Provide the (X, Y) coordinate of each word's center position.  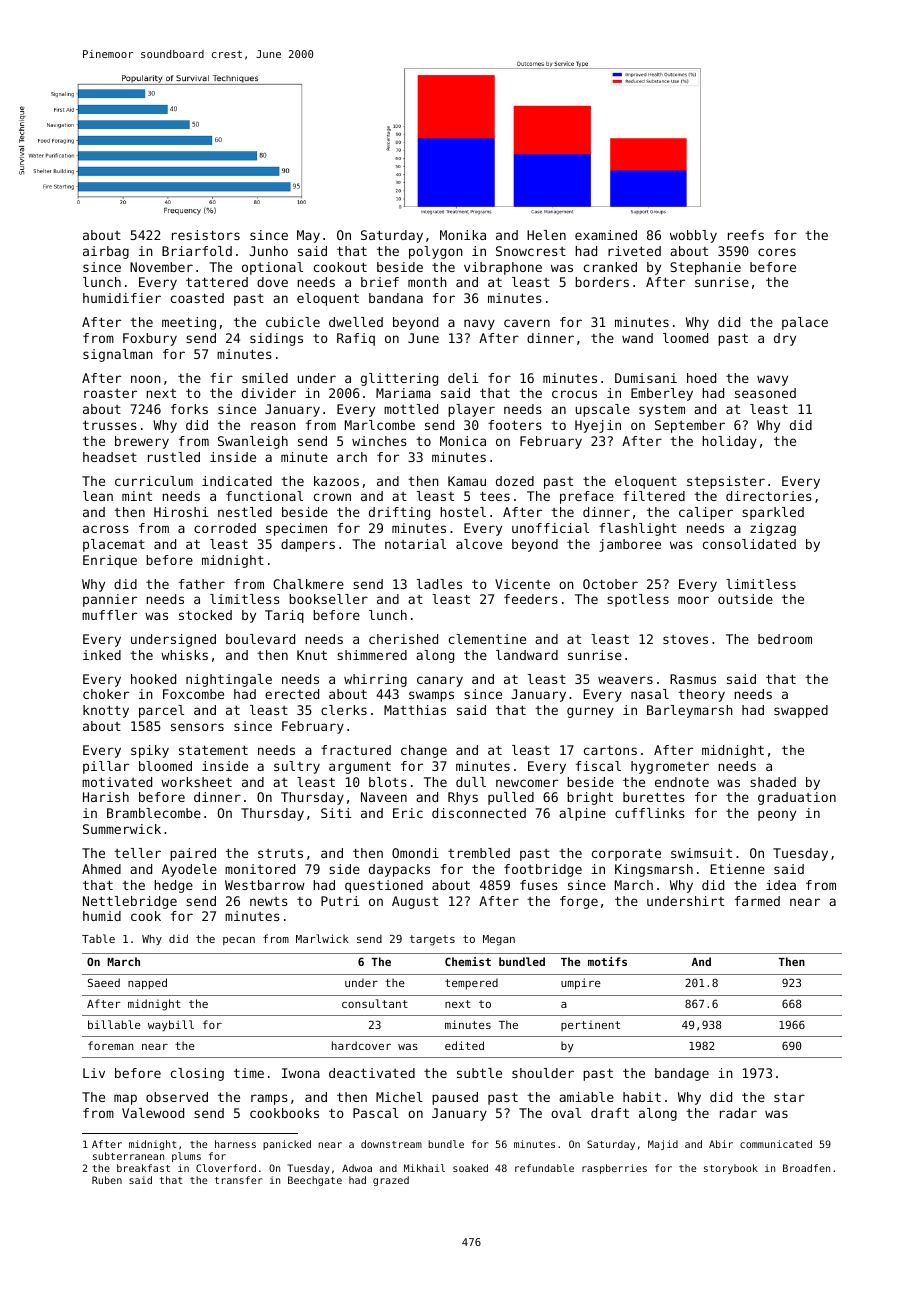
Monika (463, 235)
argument (360, 767)
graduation (797, 798)
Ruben (107, 1180)
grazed (391, 1181)
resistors (206, 235)
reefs (746, 235)
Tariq (284, 616)
